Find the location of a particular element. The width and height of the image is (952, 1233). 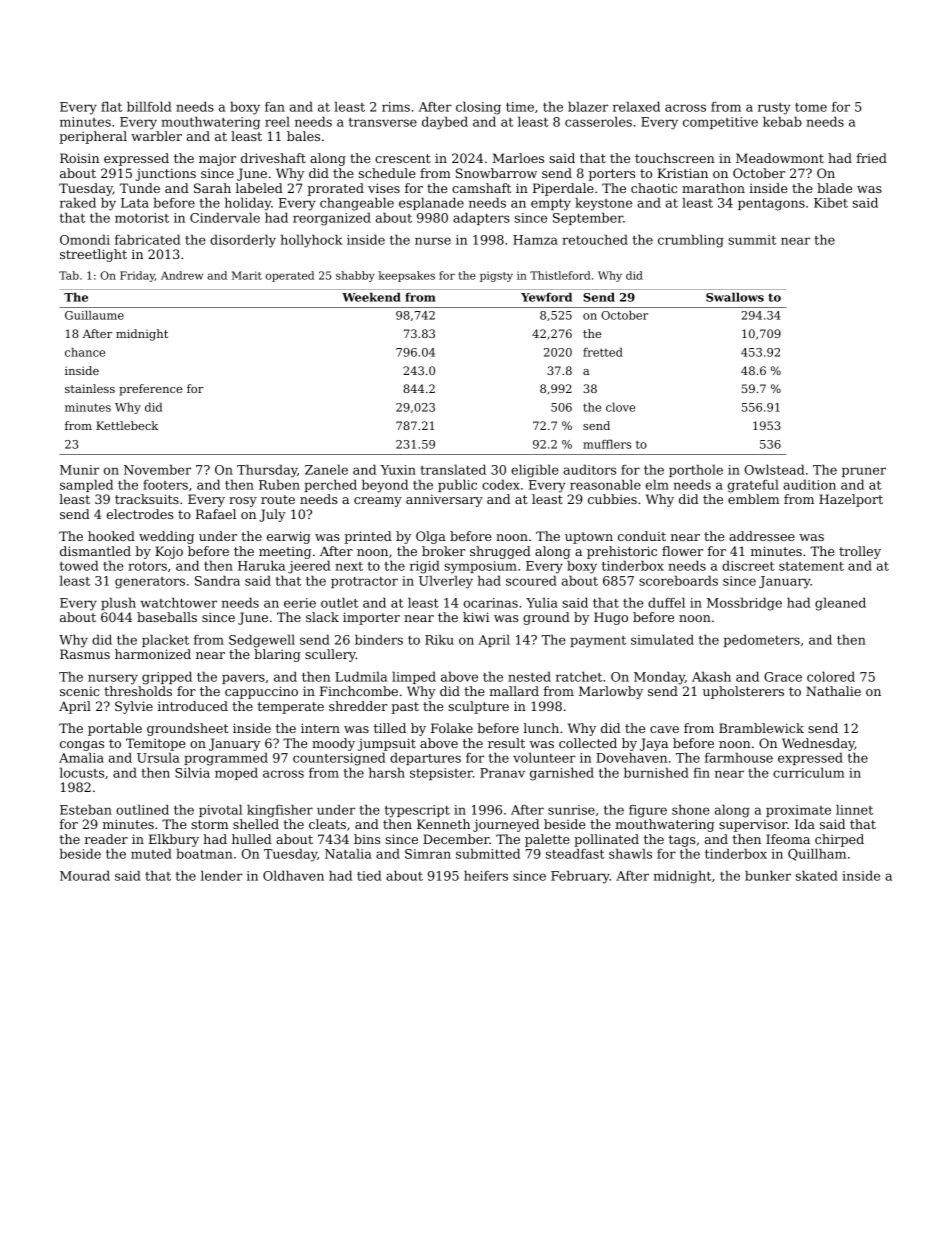

kiwi is located at coordinates (476, 617).
